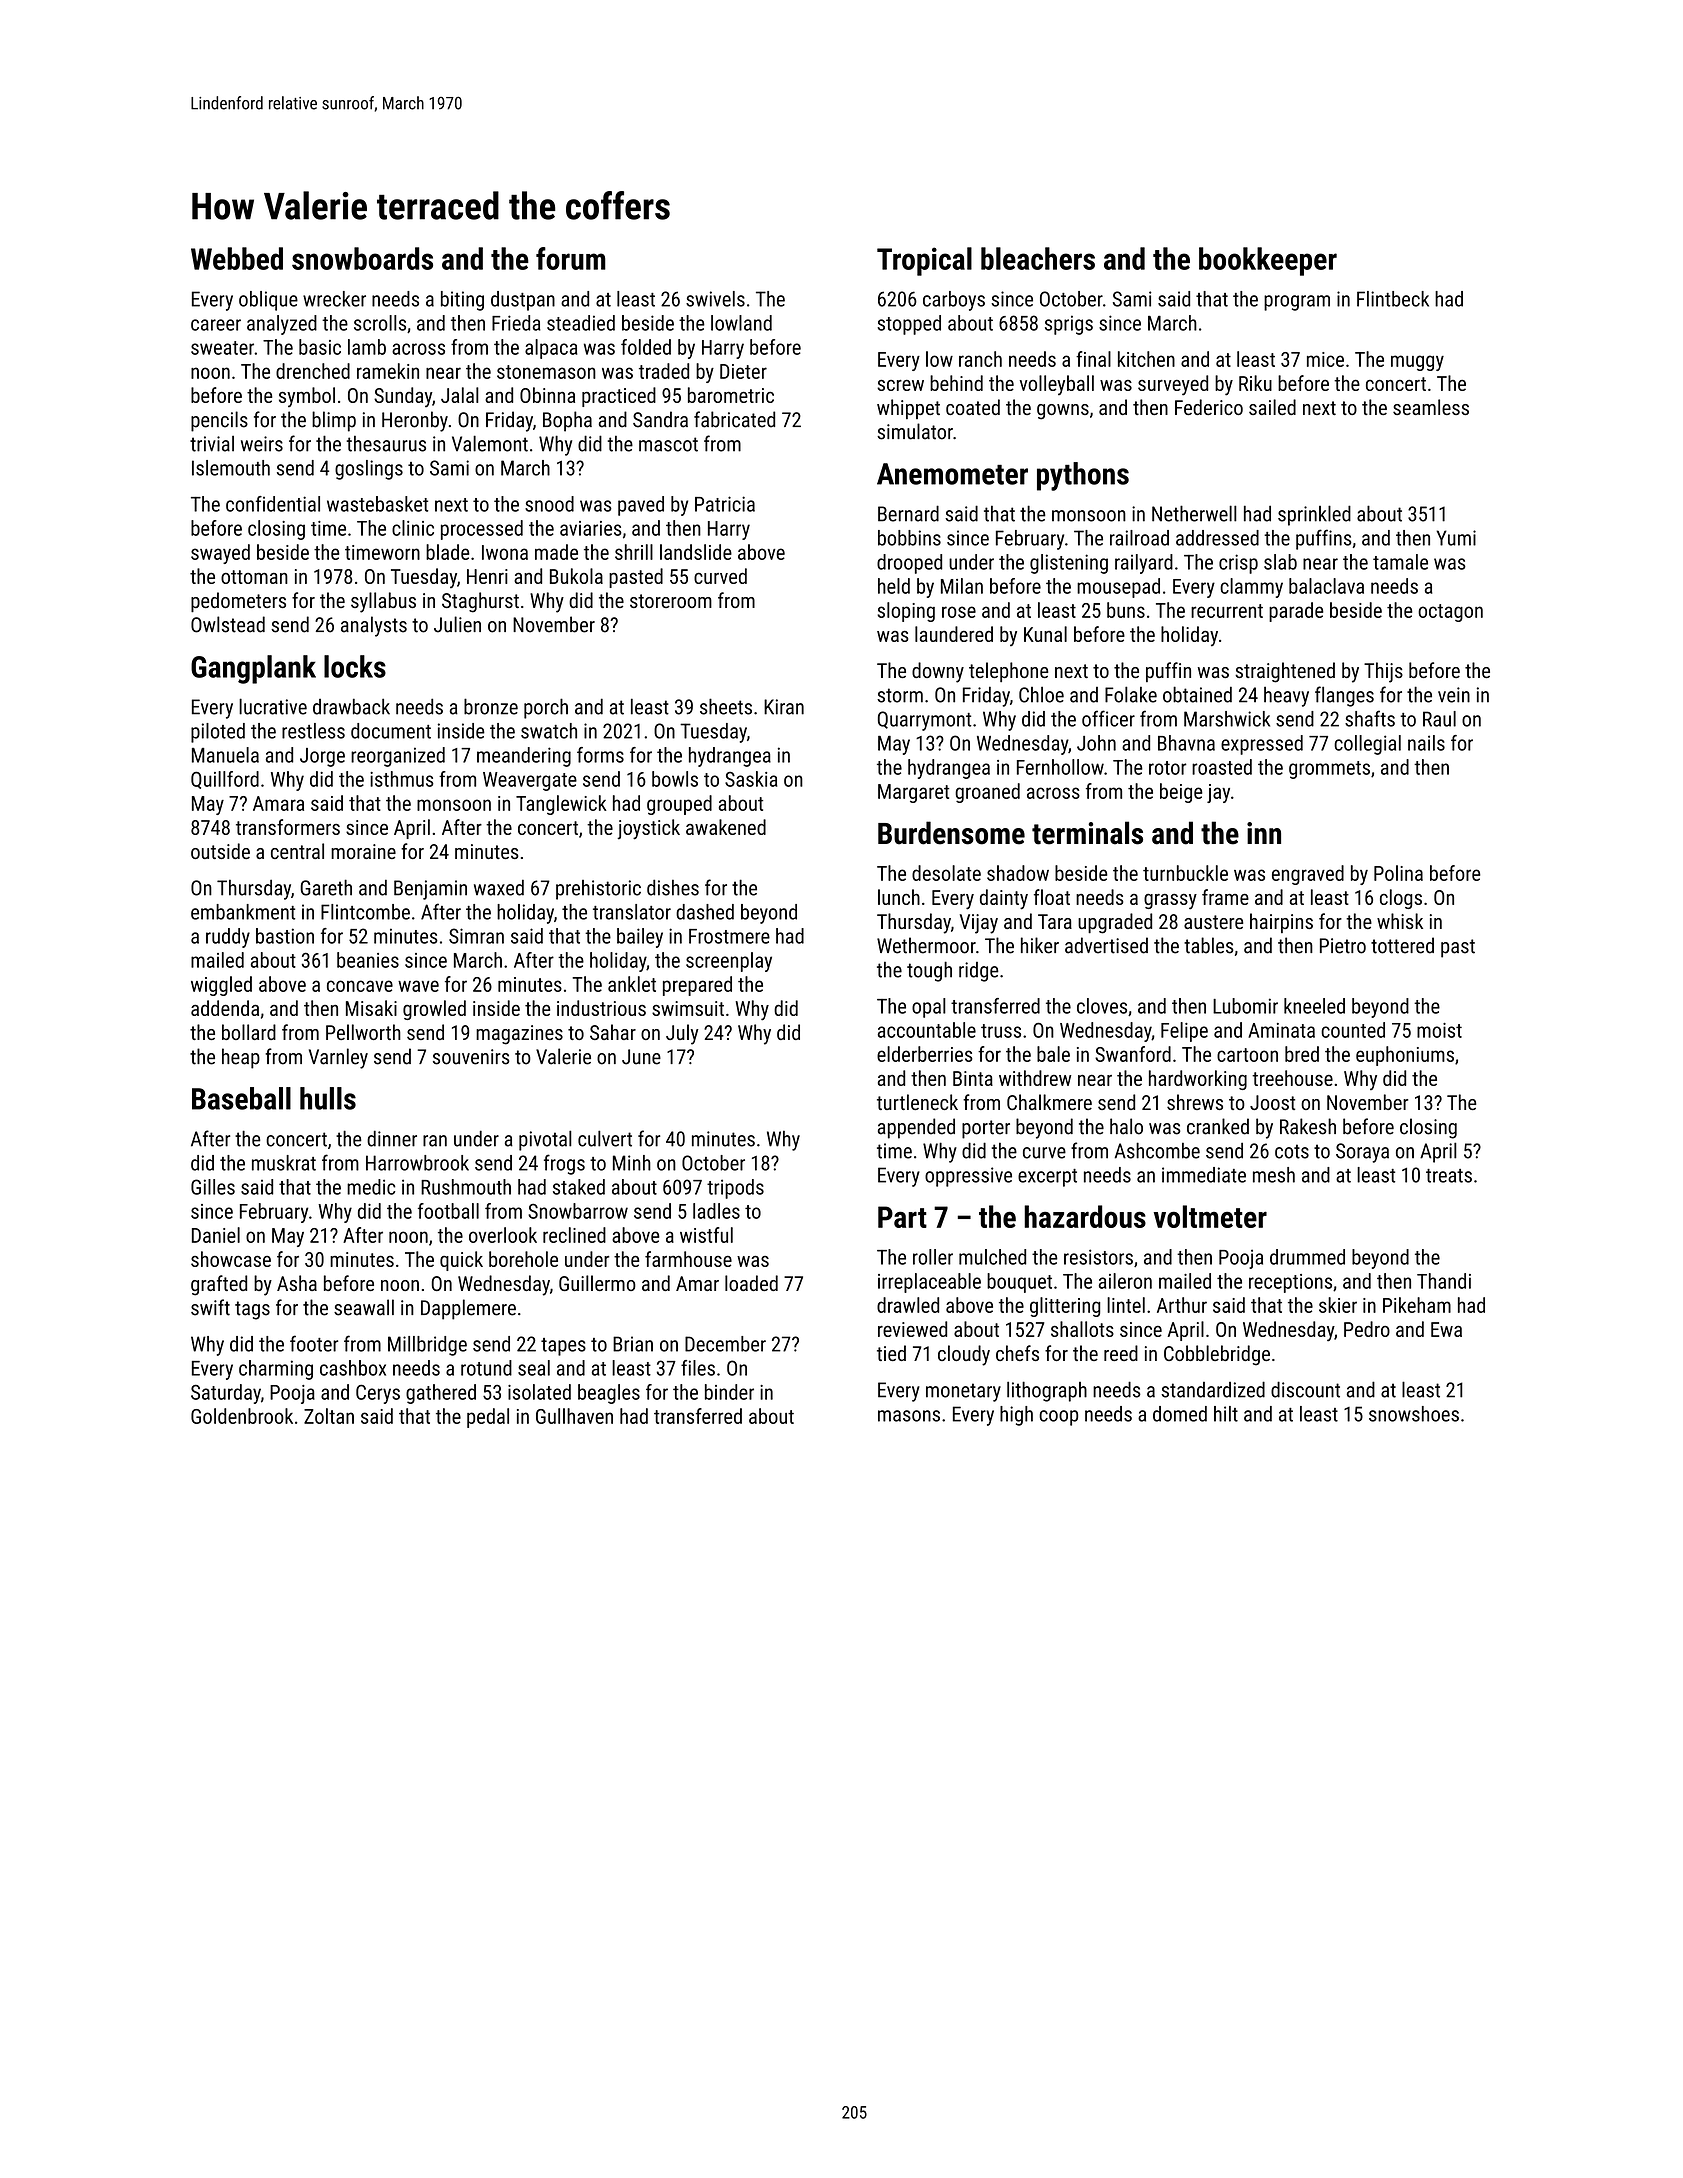 The width and height of the screenshot is (1683, 2178). Describe the element at coordinates (1281, 1030) in the screenshot. I see `Aminata` at that location.
